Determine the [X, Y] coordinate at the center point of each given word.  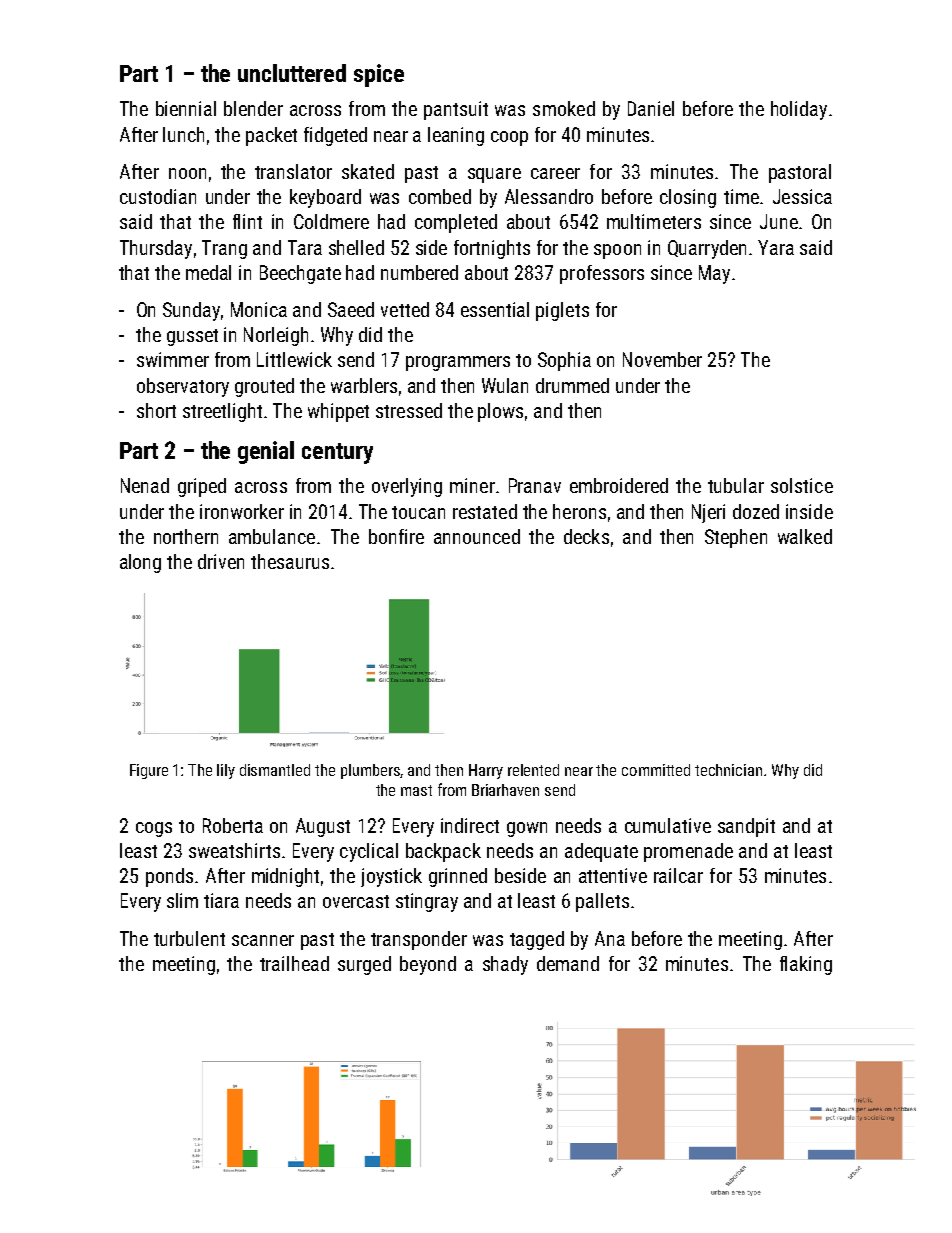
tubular [736, 485]
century [337, 453]
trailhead [294, 963]
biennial [186, 108]
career [555, 173]
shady [505, 965]
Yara [776, 247]
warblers [364, 385]
